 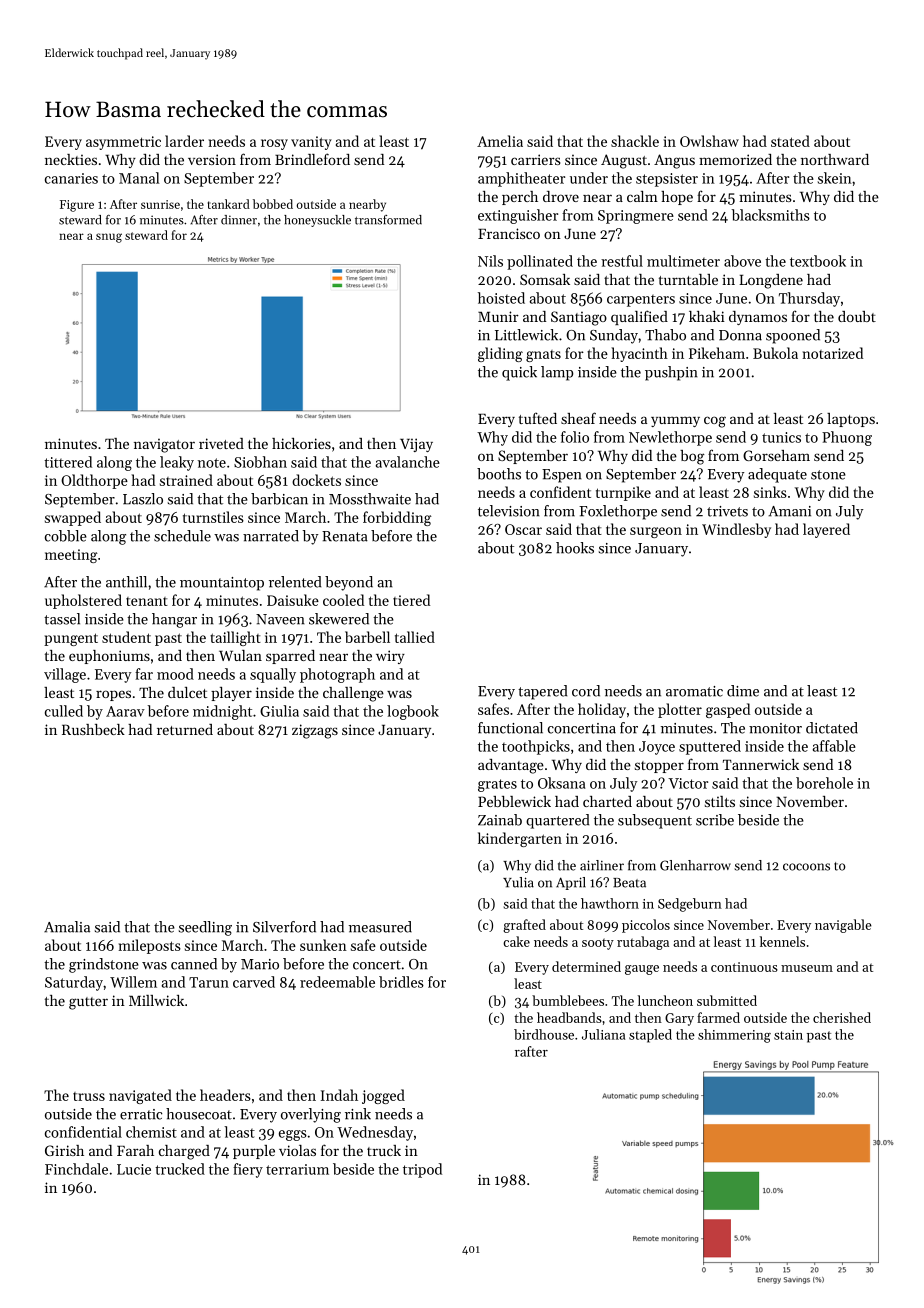 I want to click on Glenharrow, so click(x=695, y=865).
